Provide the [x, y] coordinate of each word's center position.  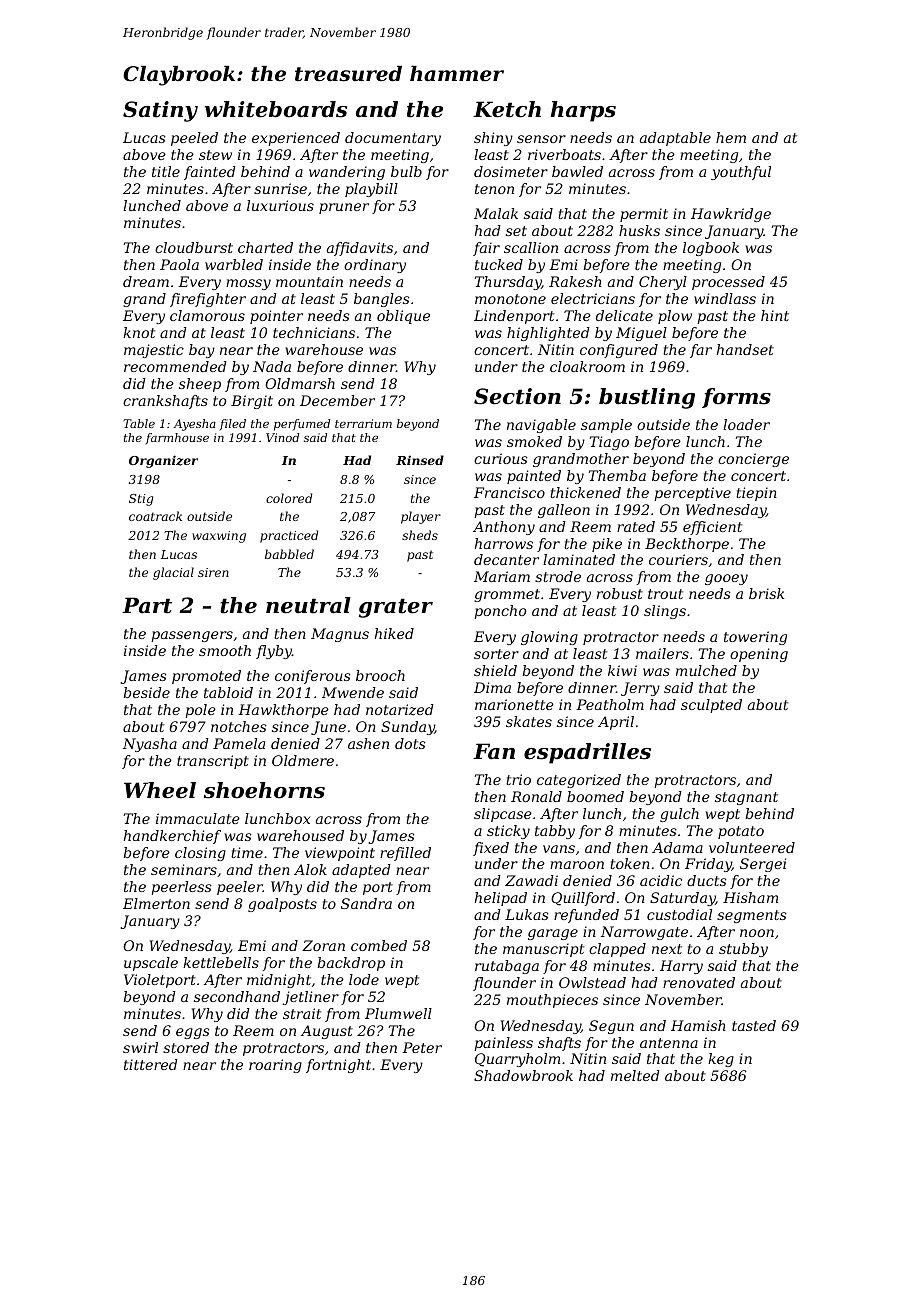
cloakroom [587, 366]
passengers [192, 636]
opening [759, 655]
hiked [394, 633]
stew [215, 155]
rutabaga [507, 967]
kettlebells [221, 962]
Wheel [160, 790]
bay [202, 351]
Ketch [507, 109]
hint [775, 315]
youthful [741, 173]
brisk [766, 593]
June [328, 728]
